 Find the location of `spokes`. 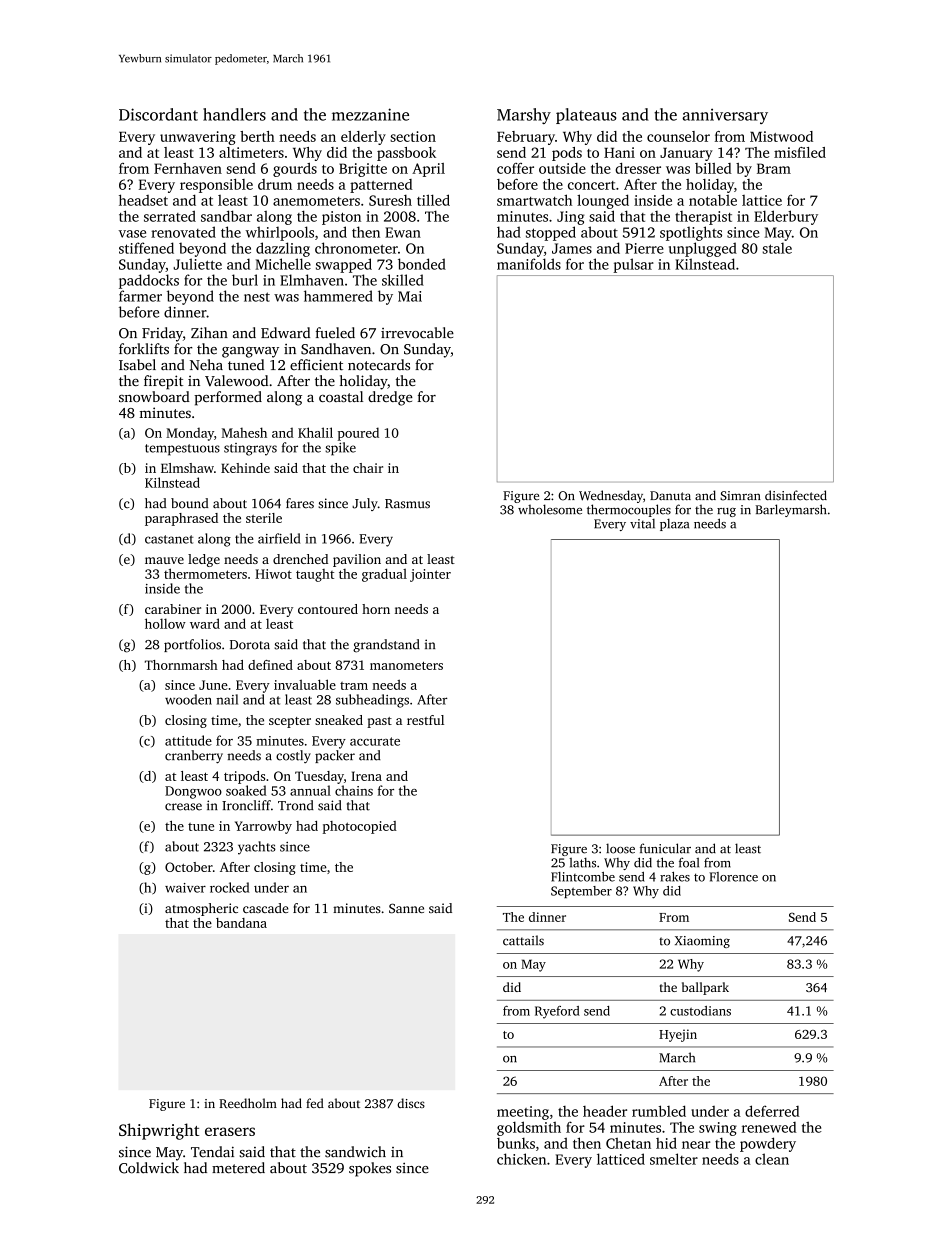

spokes is located at coordinates (370, 1169).
